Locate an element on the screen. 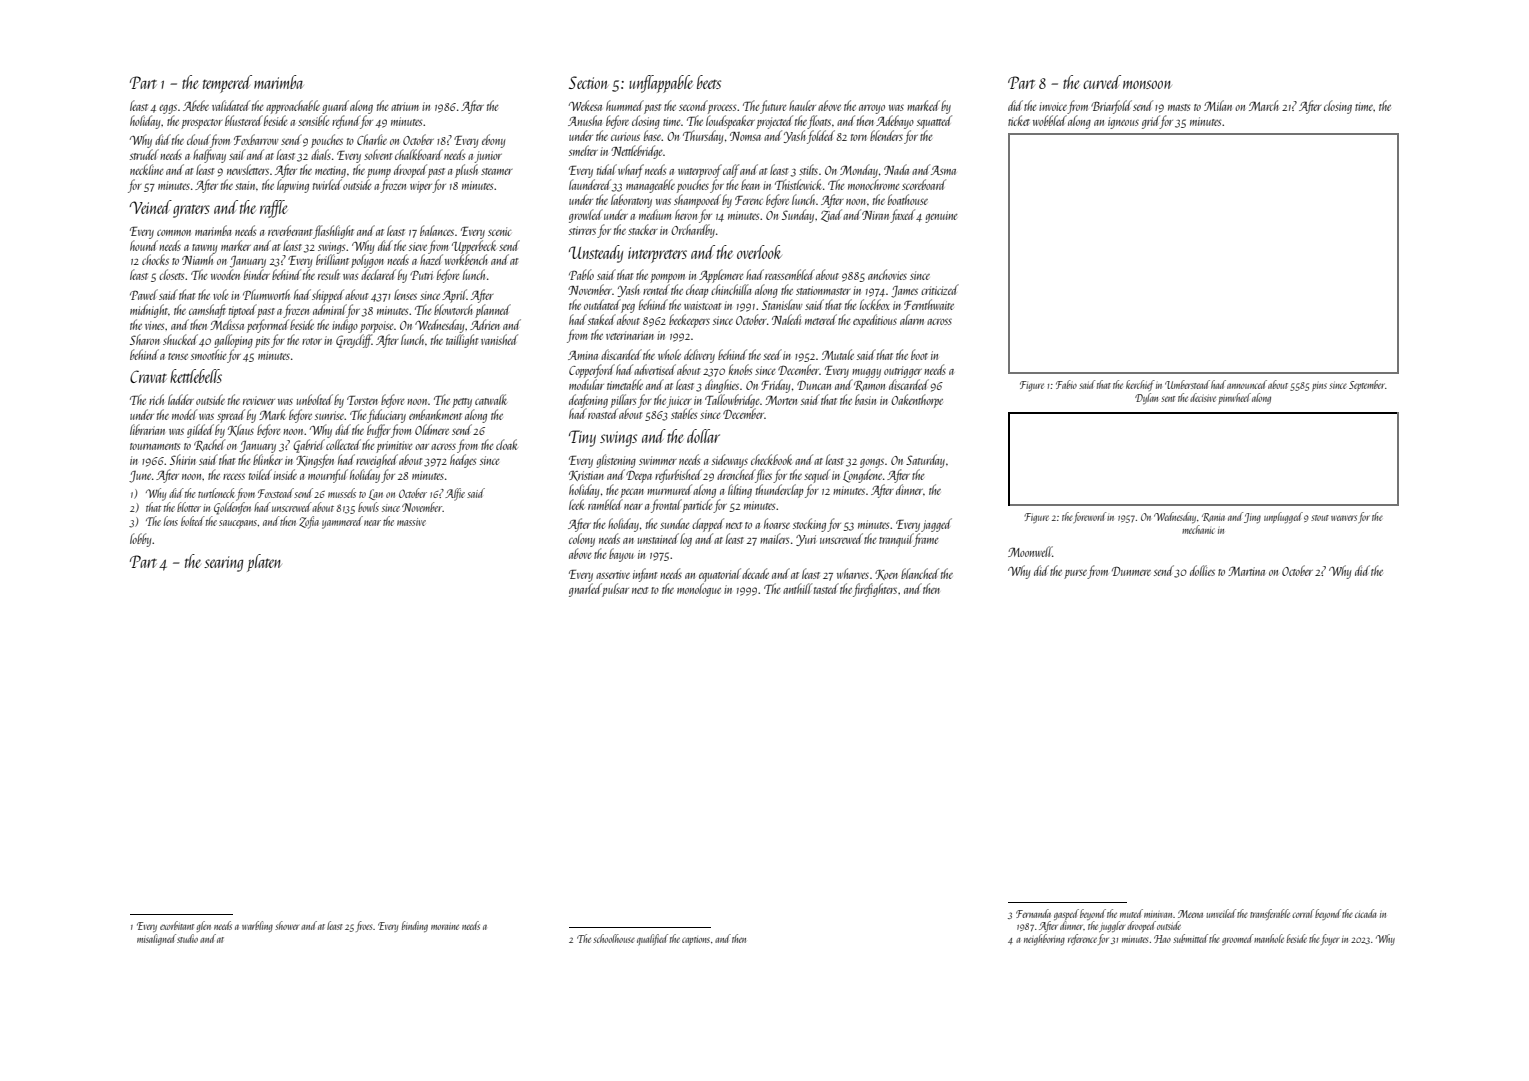 The height and width of the screenshot is (1081, 1529). gilded is located at coordinates (200, 431).
